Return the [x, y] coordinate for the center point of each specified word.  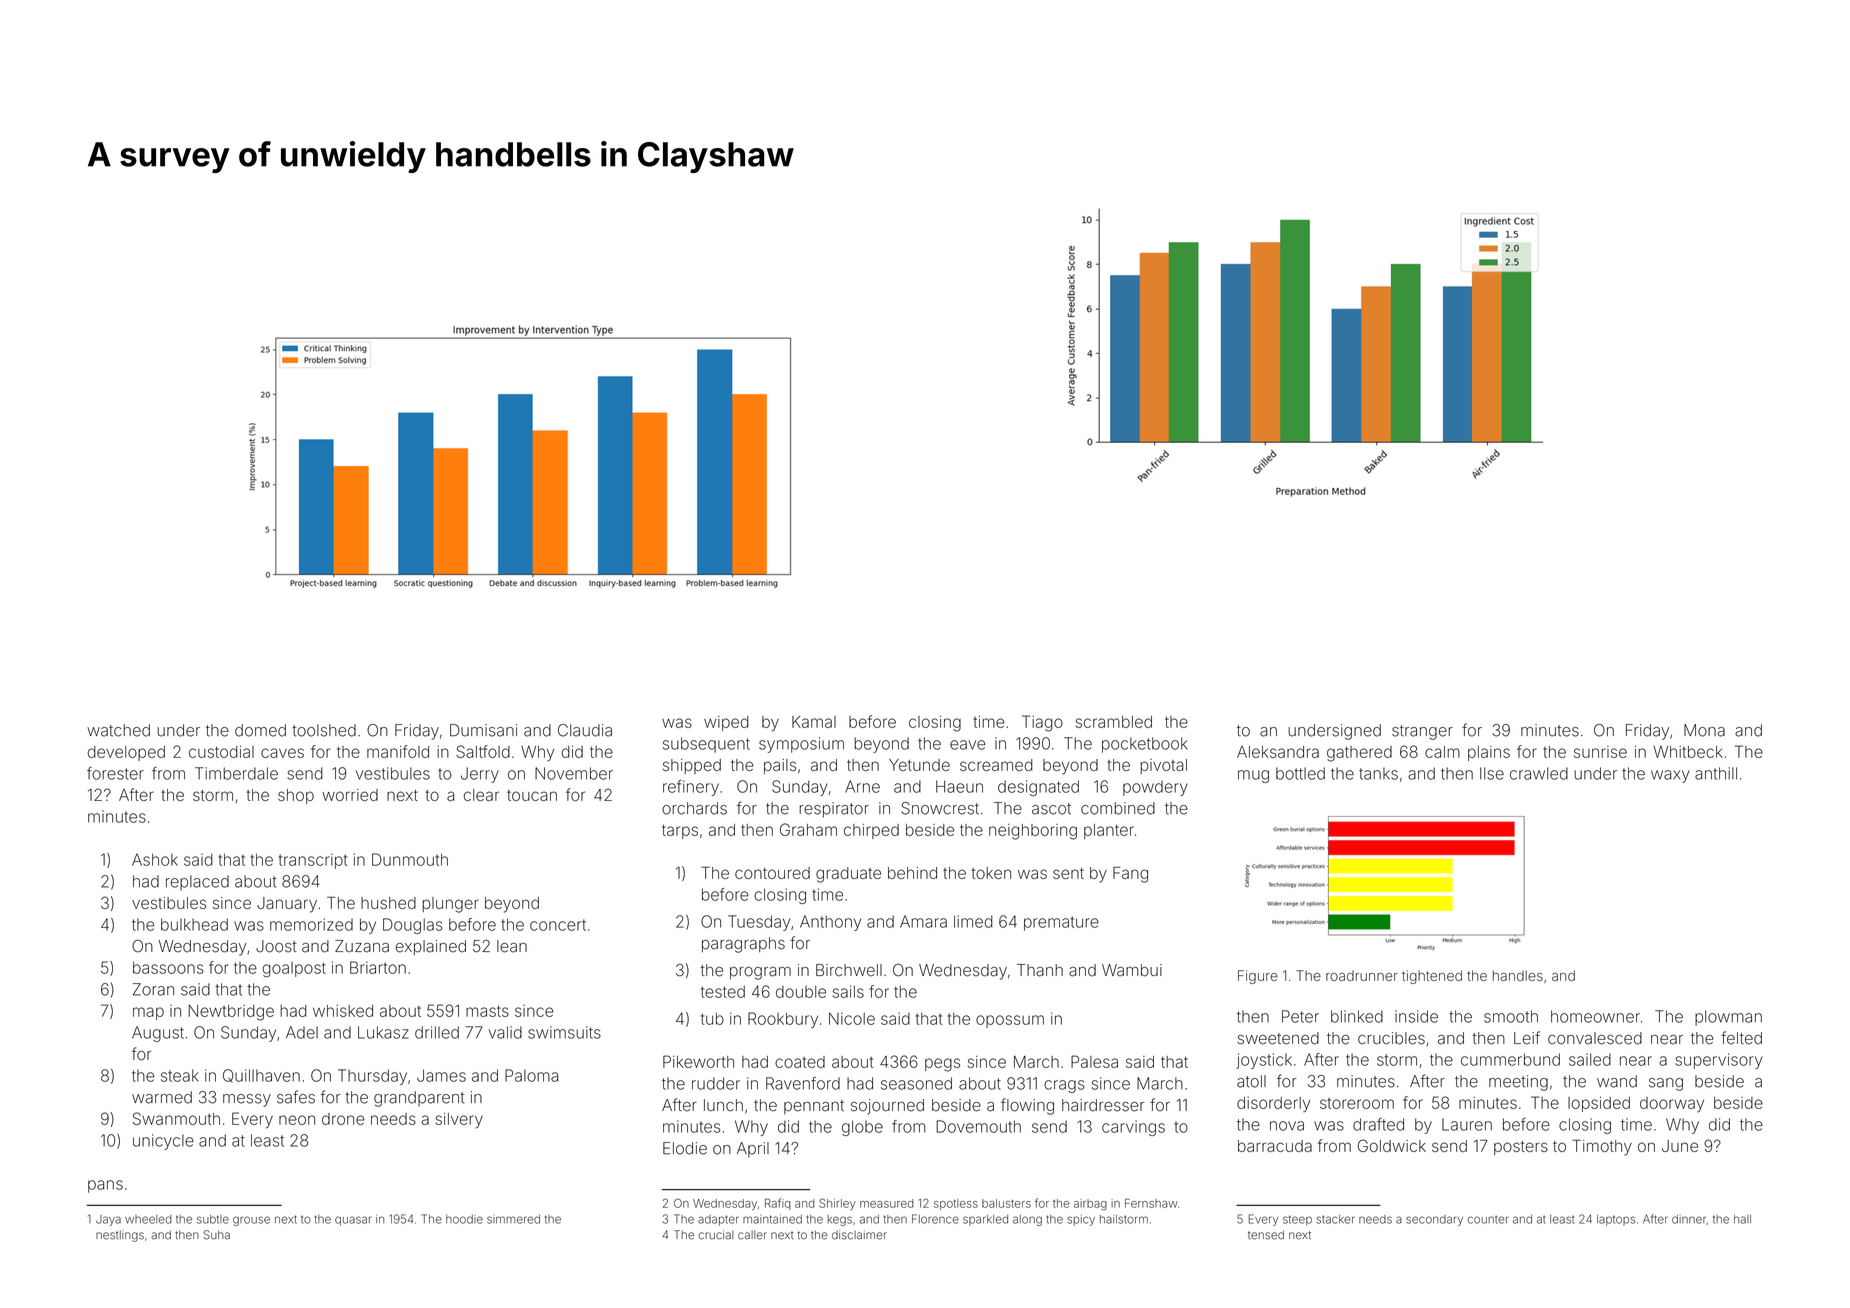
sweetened [1278, 1038]
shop [296, 796]
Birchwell [849, 970]
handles [1518, 975]
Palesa [1094, 1061]
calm [1442, 752]
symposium [801, 745]
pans [105, 1186]
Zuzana [362, 946]
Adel [302, 1032]
